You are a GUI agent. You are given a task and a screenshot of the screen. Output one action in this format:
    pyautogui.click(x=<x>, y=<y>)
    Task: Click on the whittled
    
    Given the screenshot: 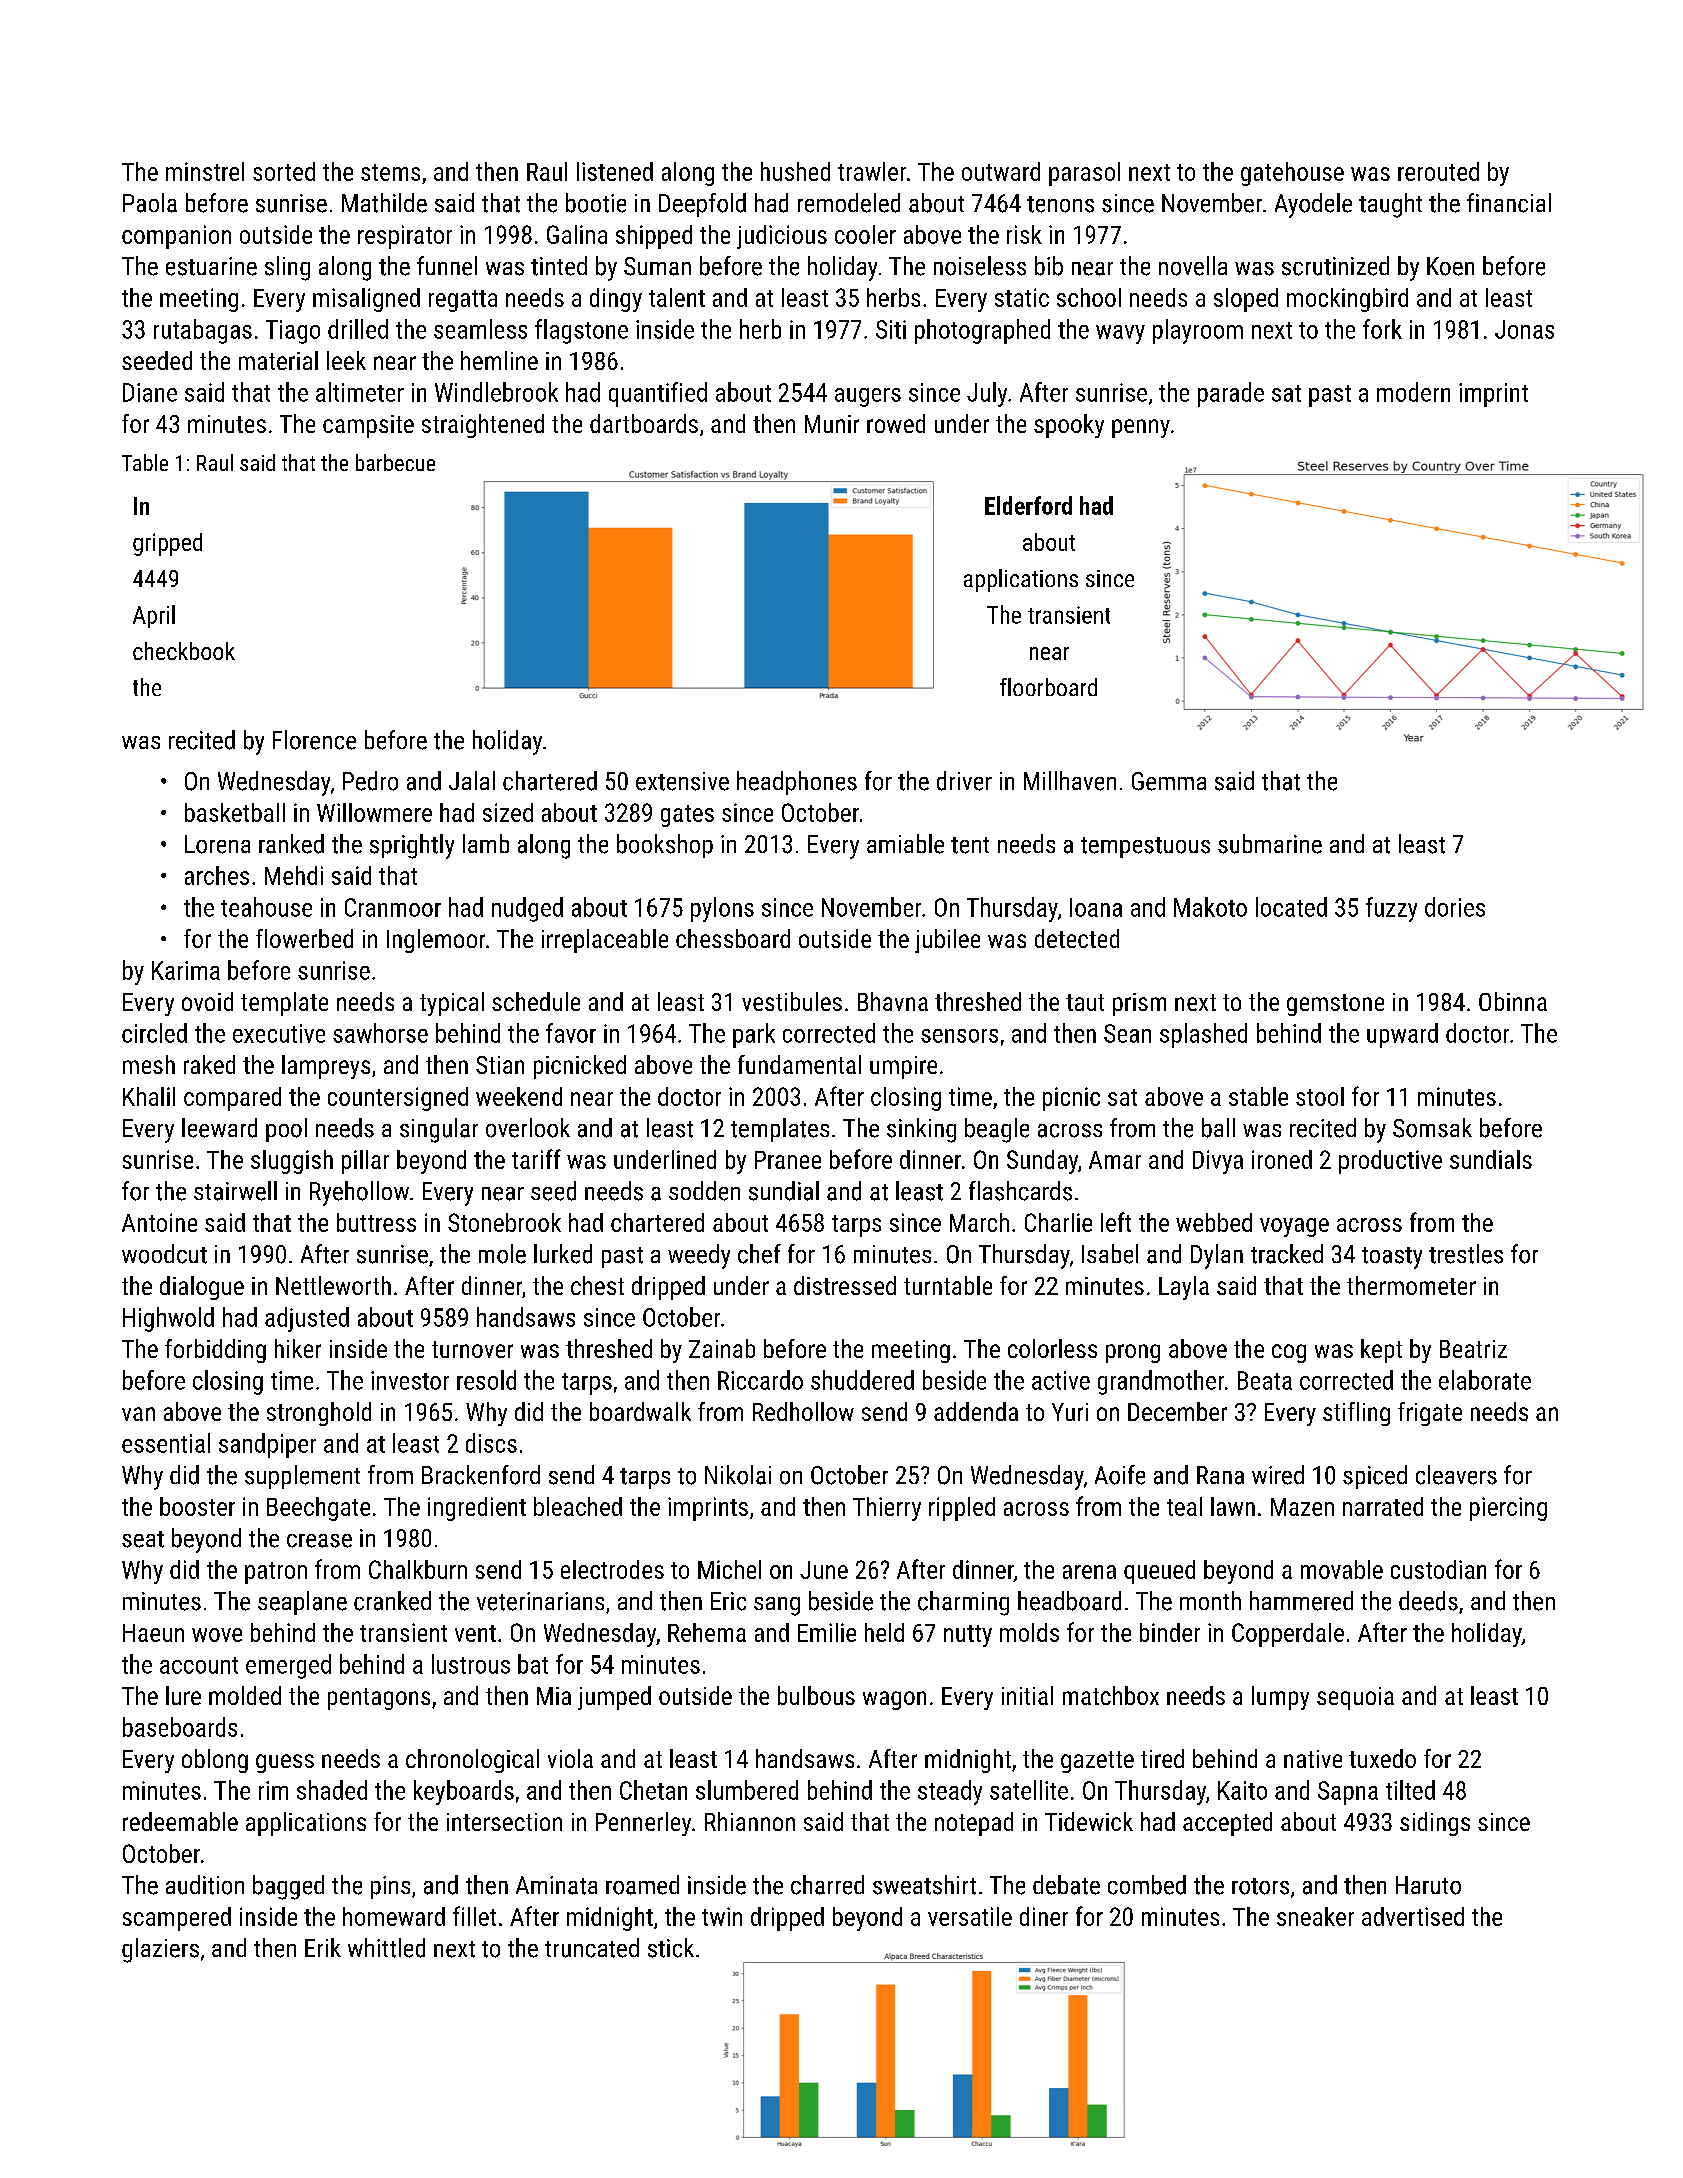 What is the action you would take?
    pyautogui.click(x=386, y=1948)
